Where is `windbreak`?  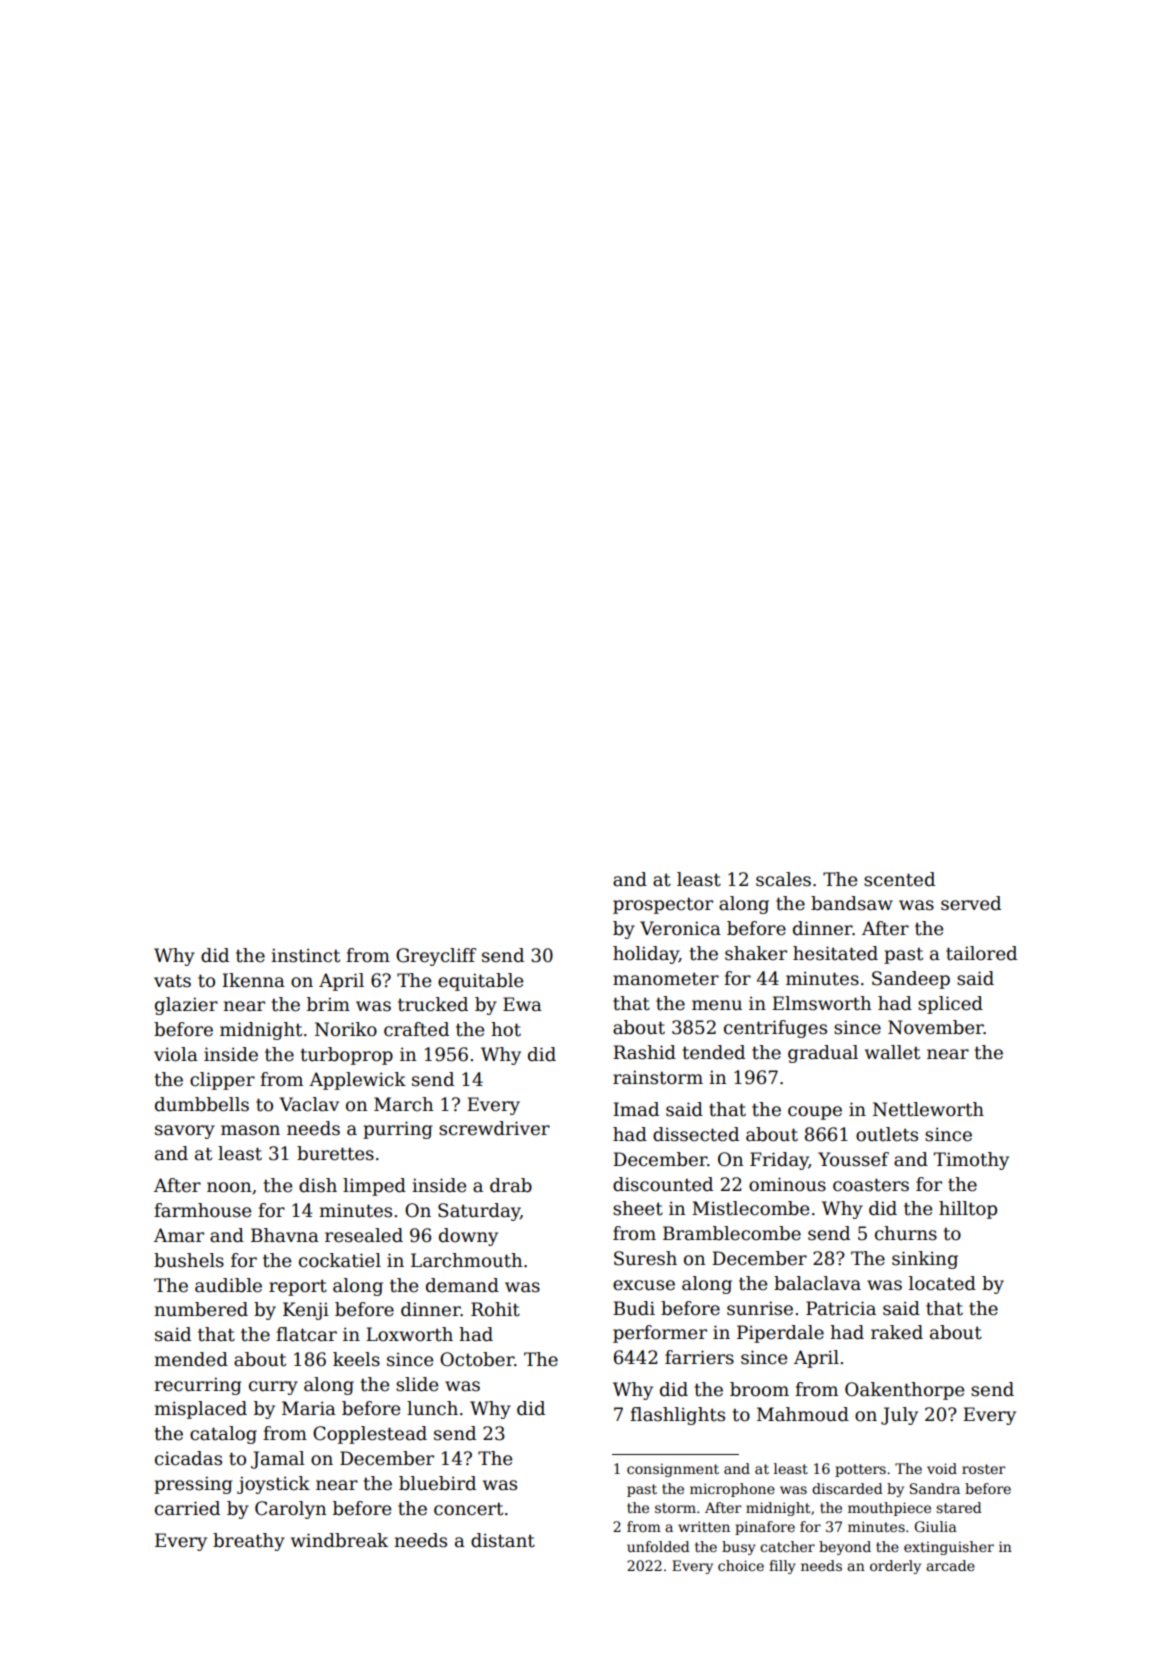
windbreak is located at coordinates (339, 1540).
